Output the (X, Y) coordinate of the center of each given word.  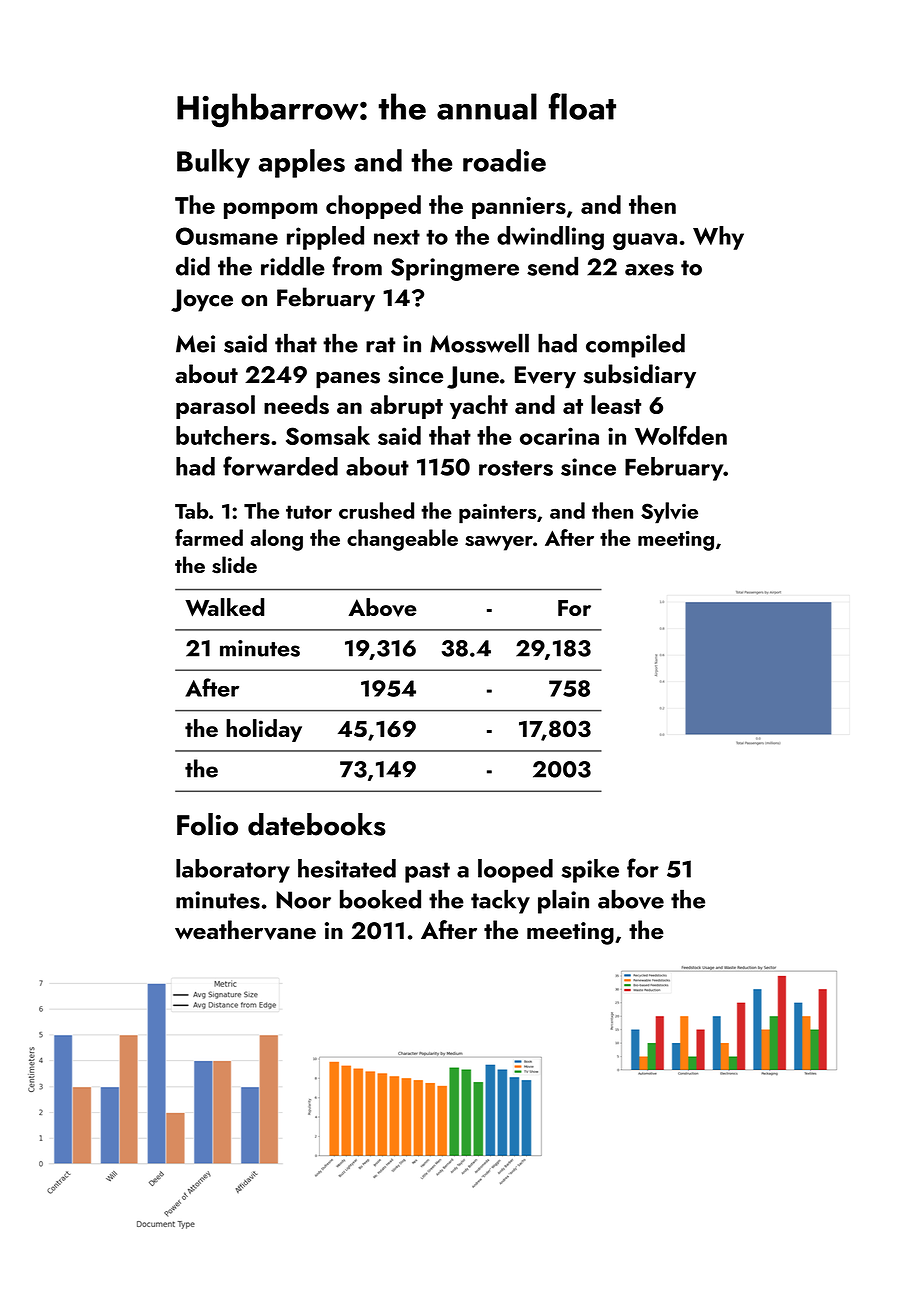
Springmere (455, 269)
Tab (191, 510)
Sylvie (669, 513)
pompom (270, 210)
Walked (224, 607)
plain (563, 901)
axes (649, 270)
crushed (376, 510)
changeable (402, 540)
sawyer (499, 543)
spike (590, 871)
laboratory (233, 871)
